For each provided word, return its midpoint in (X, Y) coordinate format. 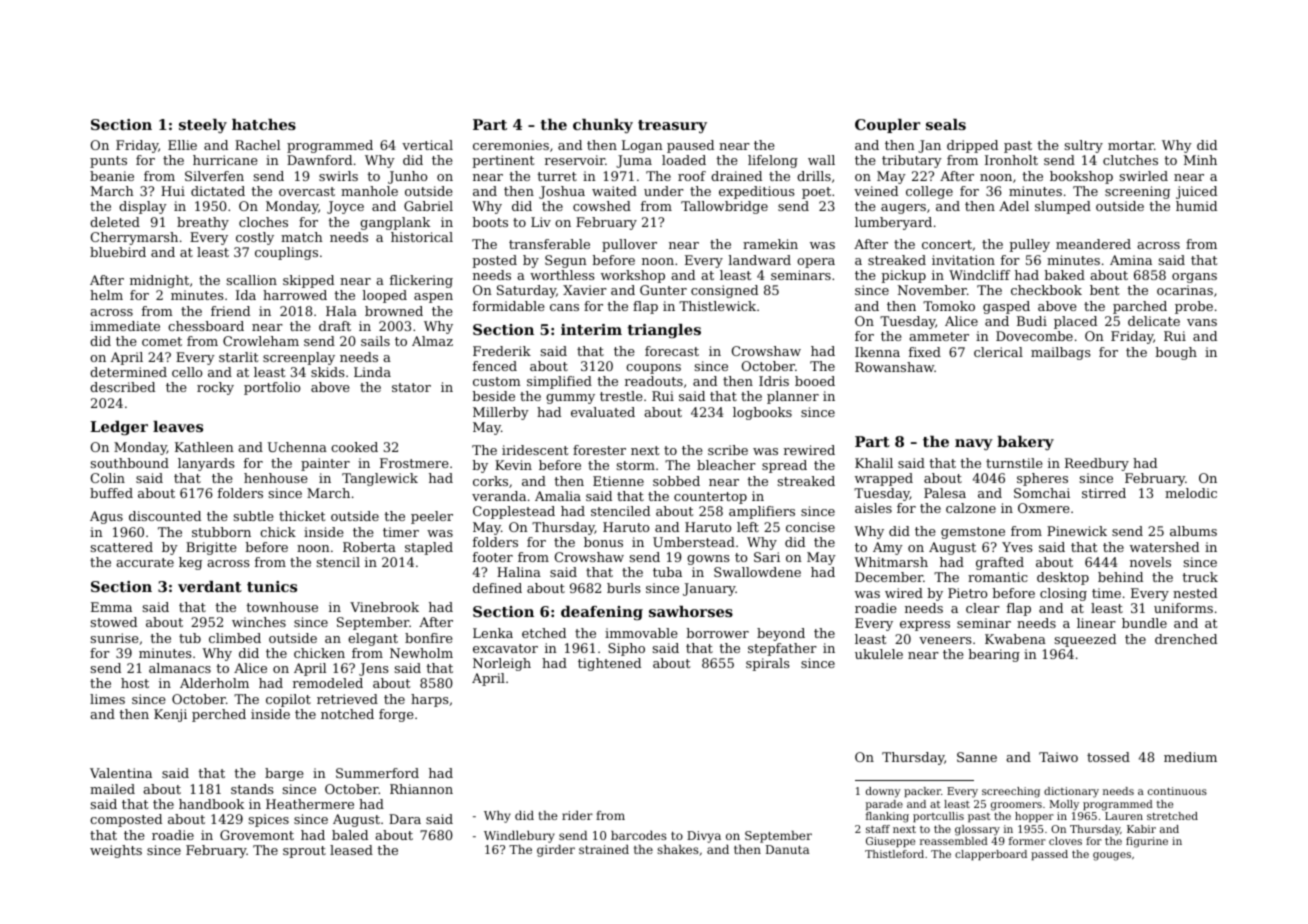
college (929, 192)
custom (497, 381)
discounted (165, 516)
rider (577, 815)
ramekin (770, 244)
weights (116, 851)
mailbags (1061, 353)
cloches (263, 222)
